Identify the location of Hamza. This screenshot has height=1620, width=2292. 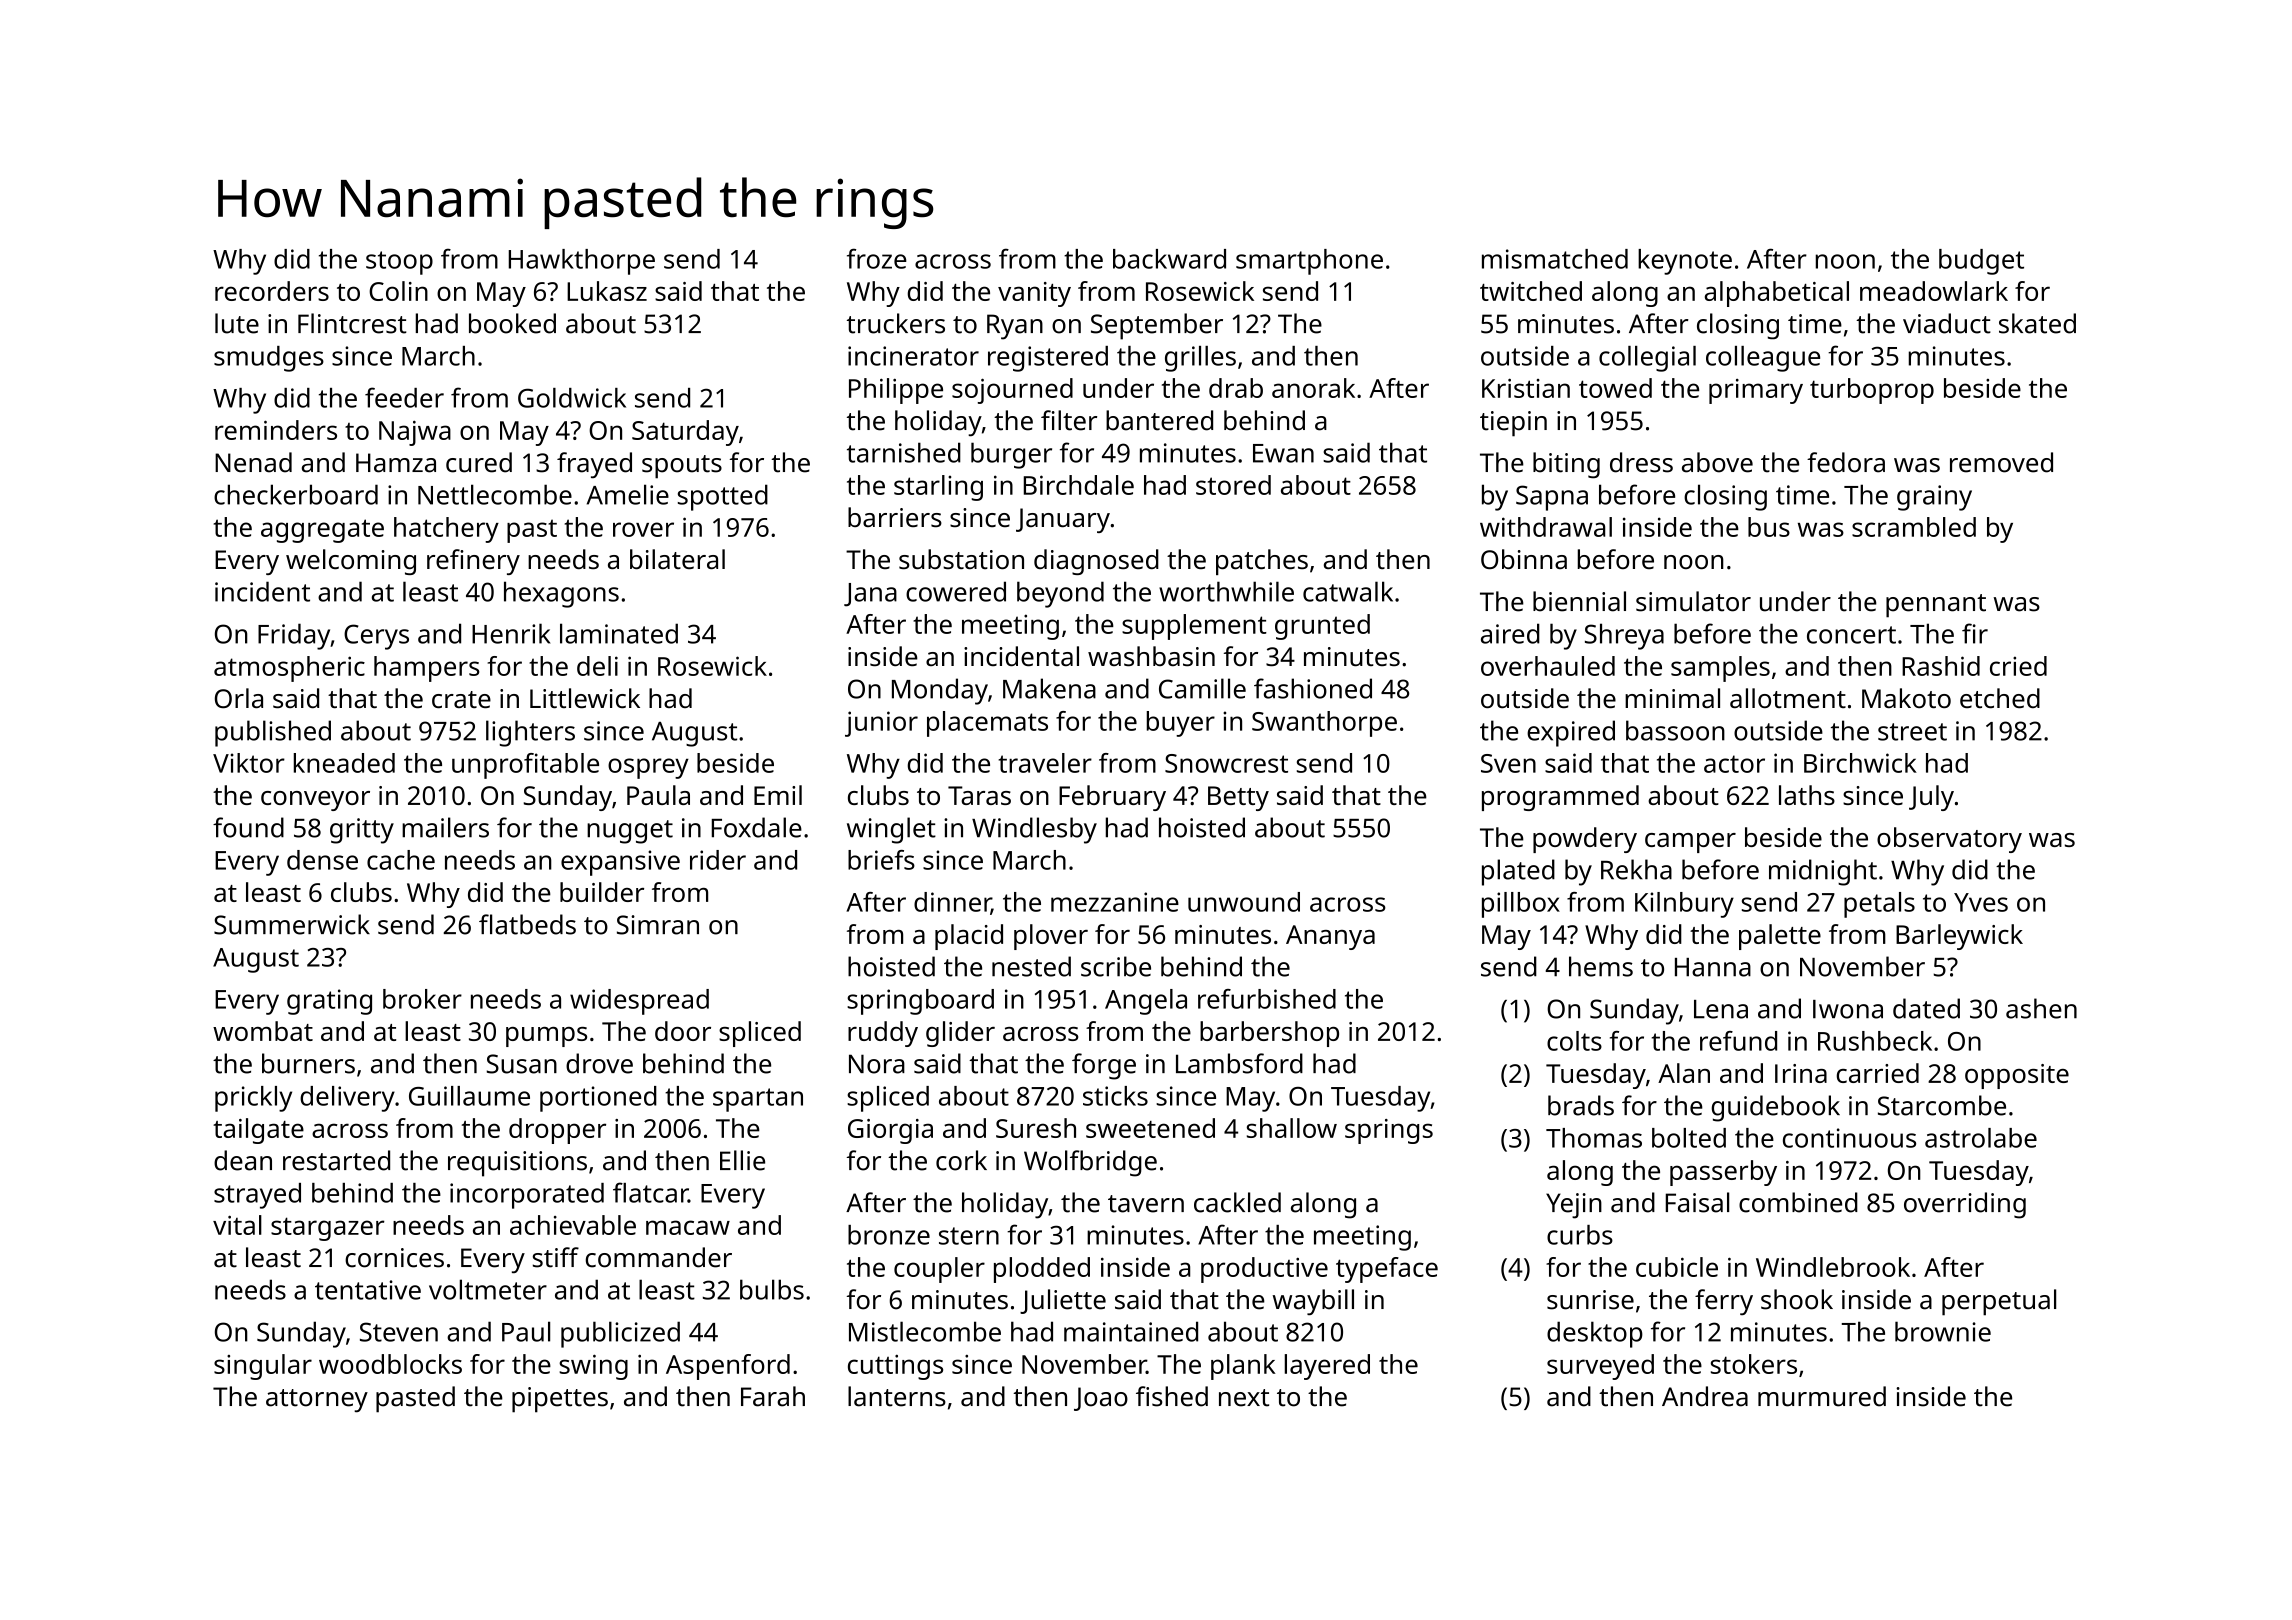
(396, 463).
